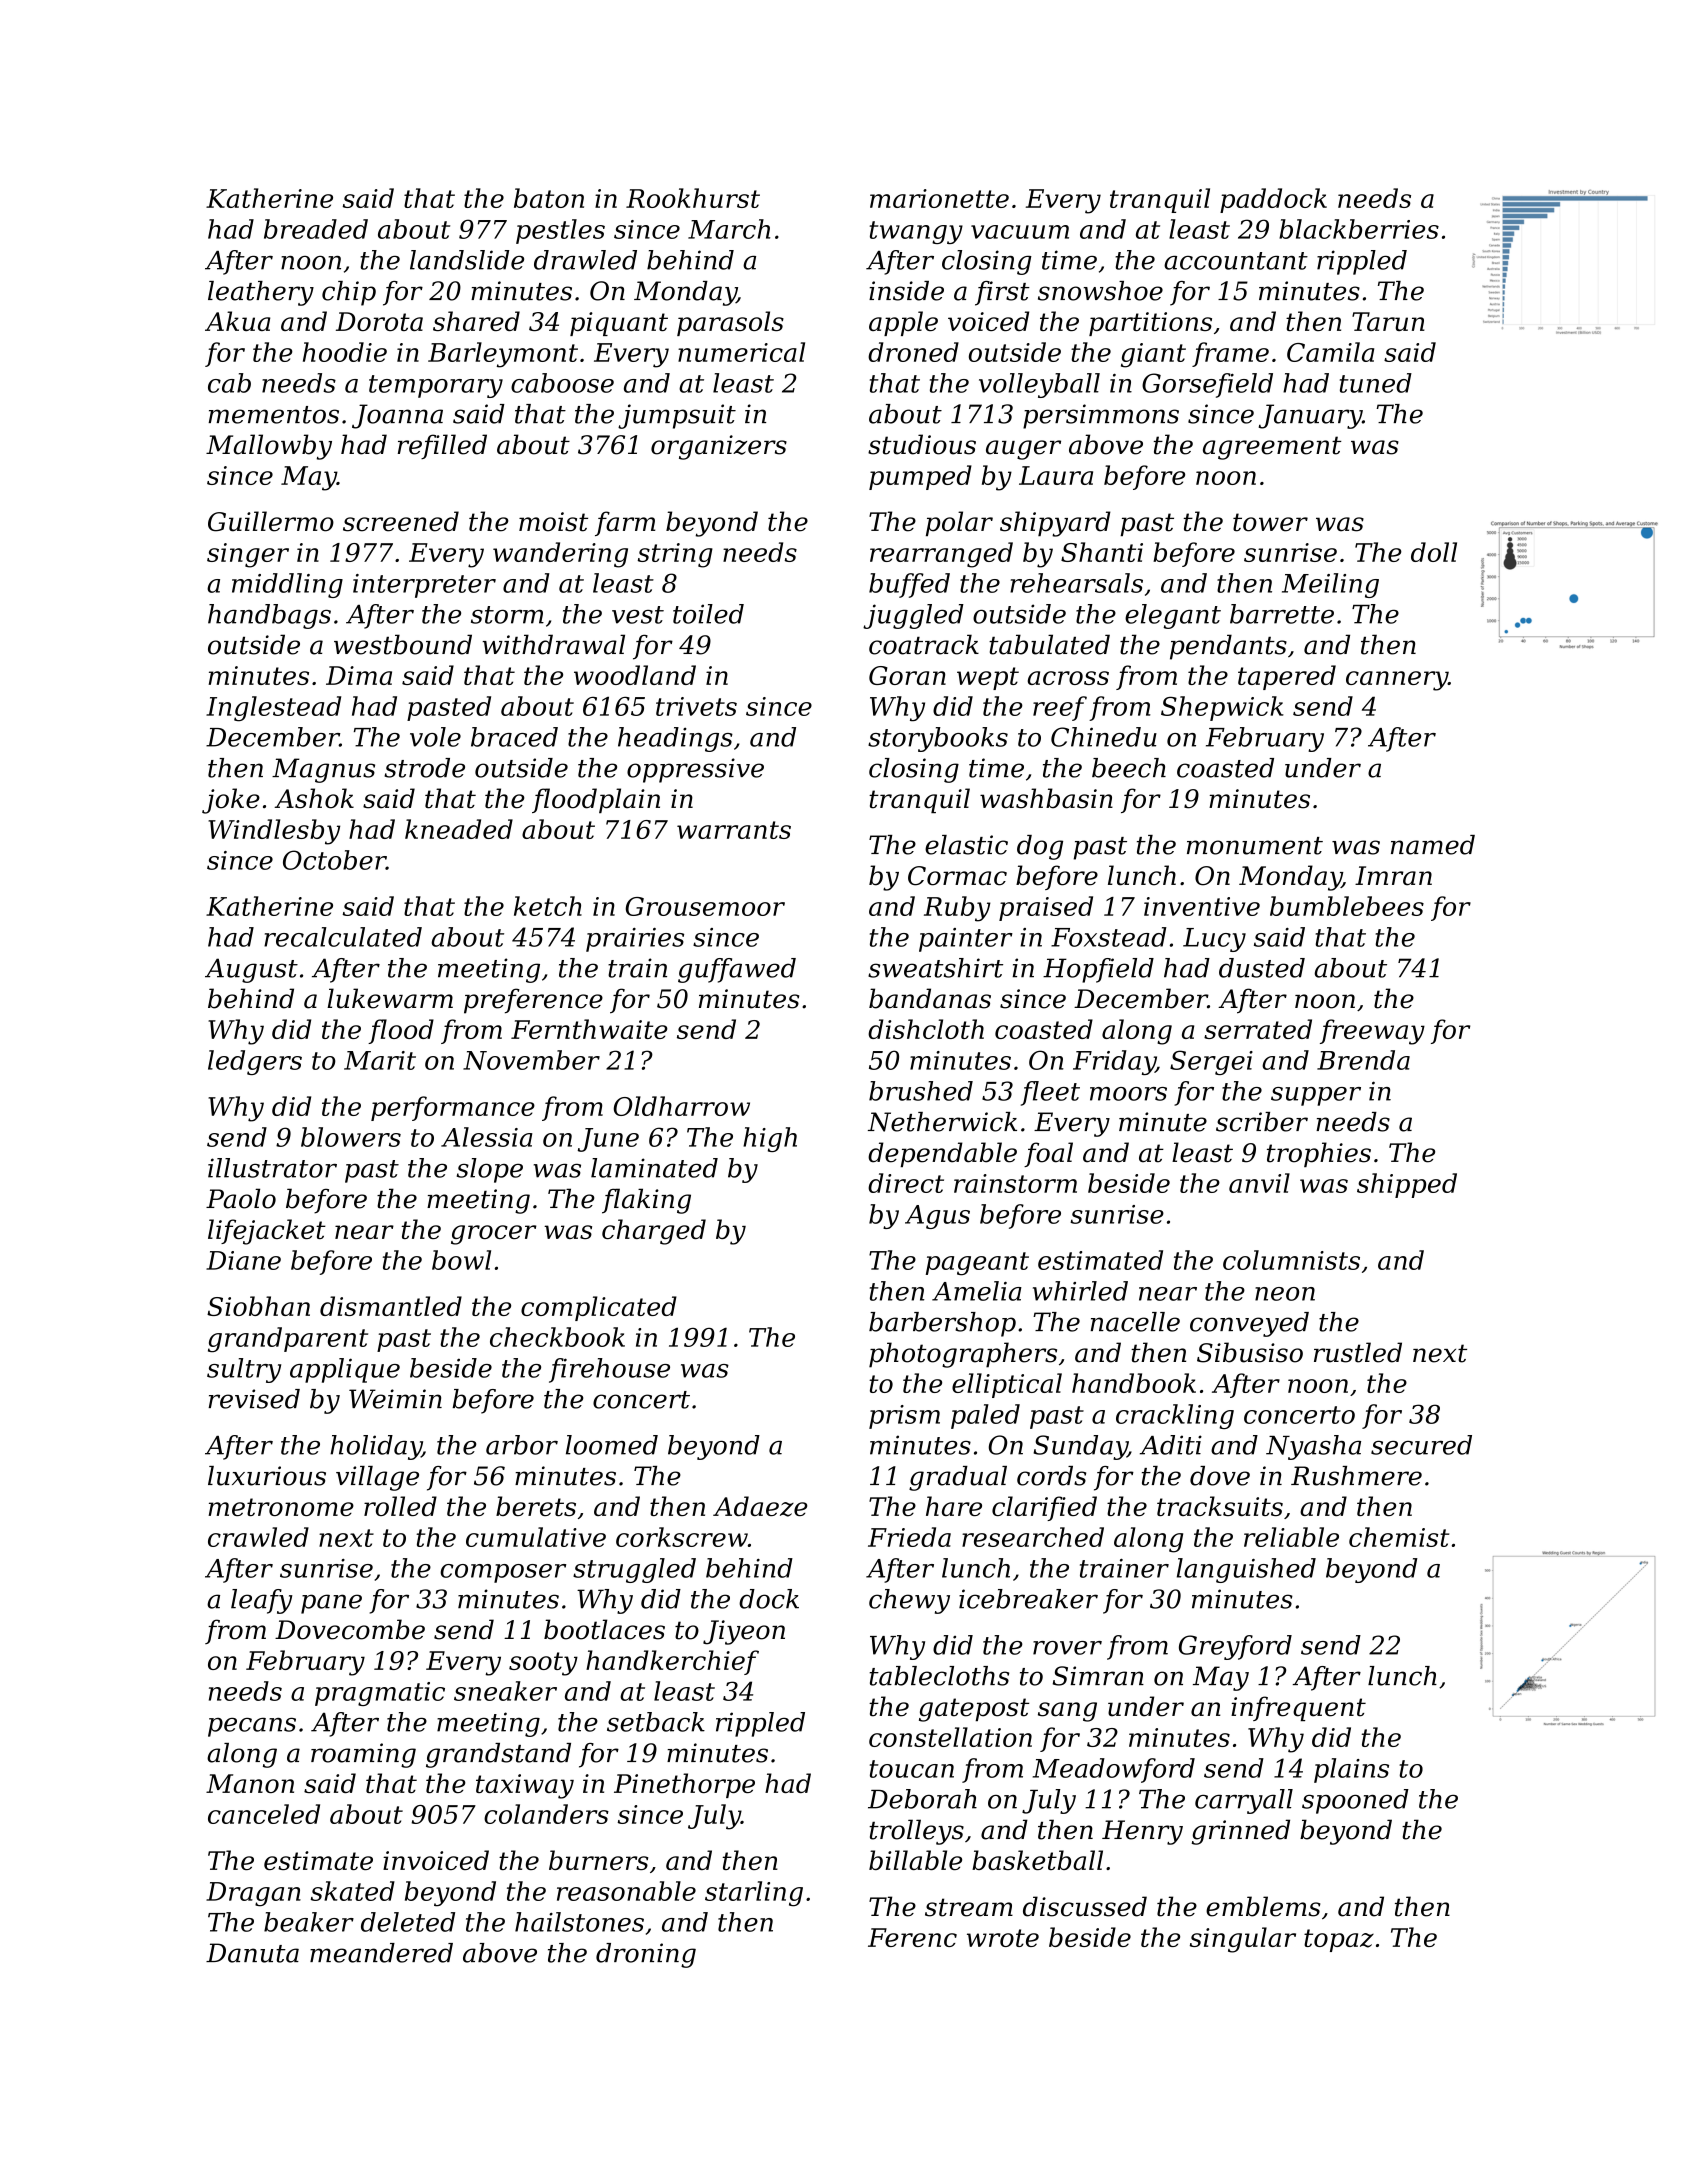  What do you see at coordinates (349, 293) in the screenshot?
I see `chip` at bounding box center [349, 293].
